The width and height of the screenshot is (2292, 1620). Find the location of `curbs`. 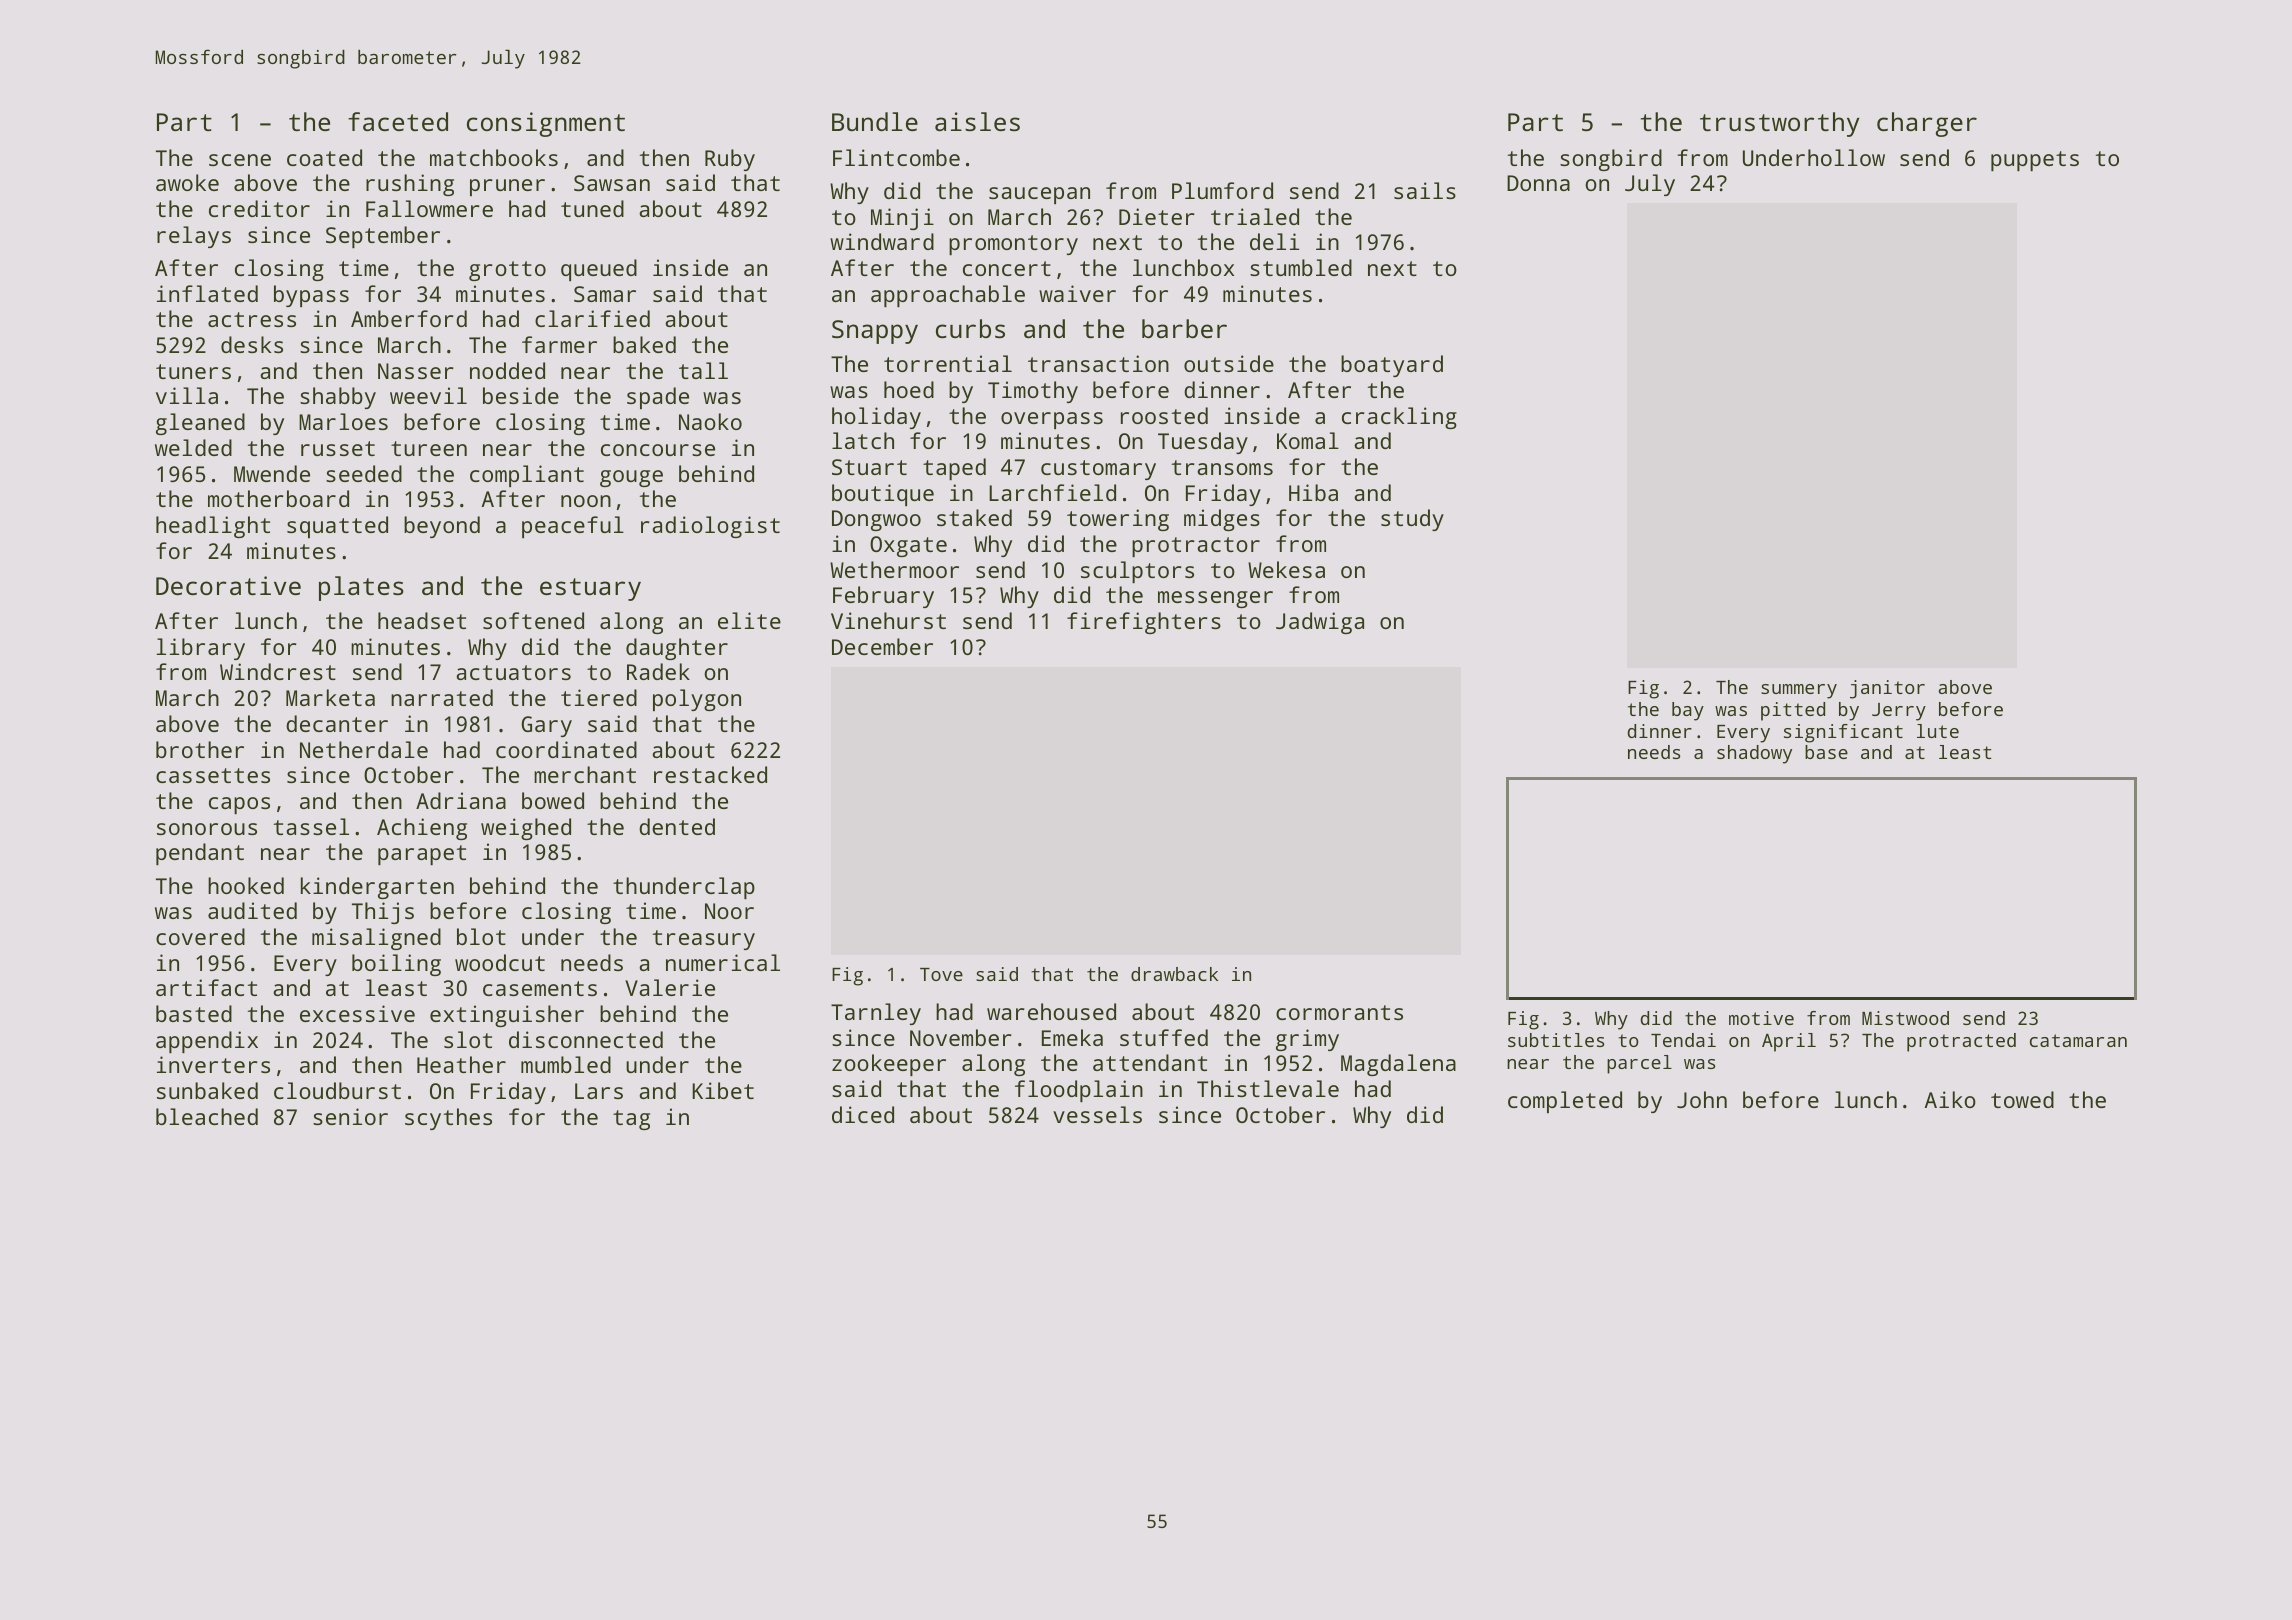

curbs is located at coordinates (970, 328).
